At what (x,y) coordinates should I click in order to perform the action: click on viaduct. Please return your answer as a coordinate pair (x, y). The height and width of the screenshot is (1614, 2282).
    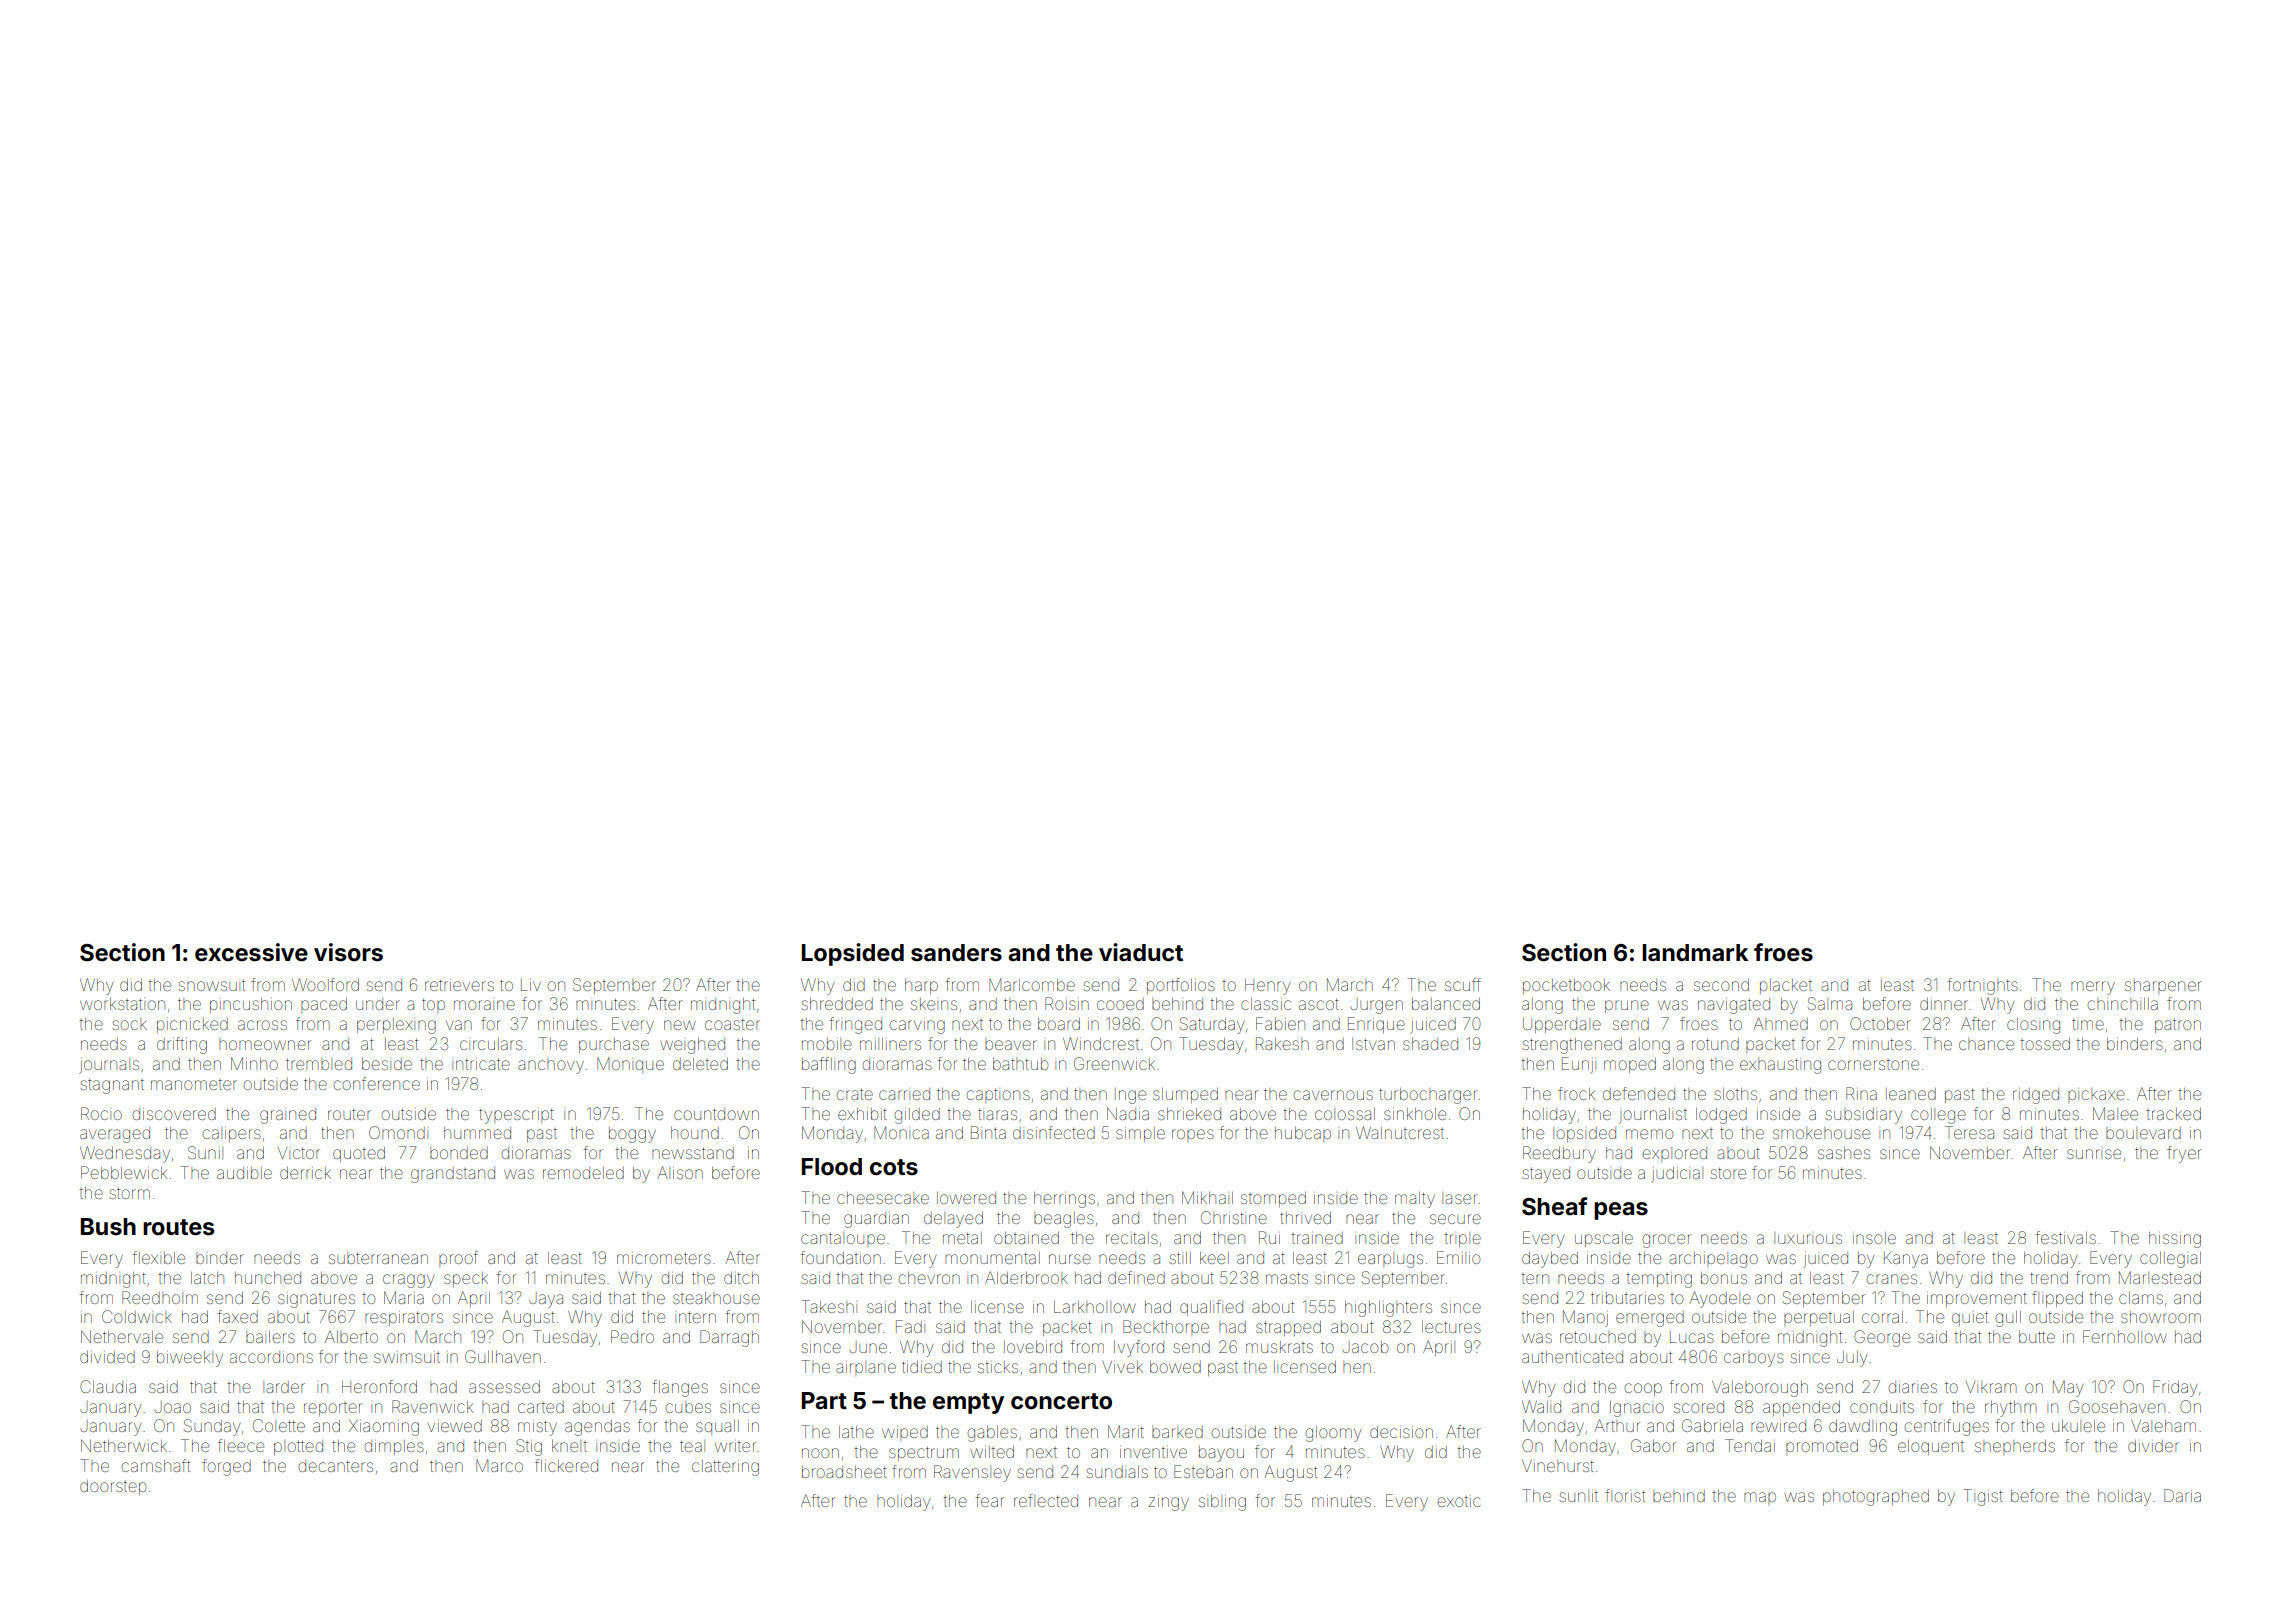
    Looking at the image, I should click on (1141, 952).
